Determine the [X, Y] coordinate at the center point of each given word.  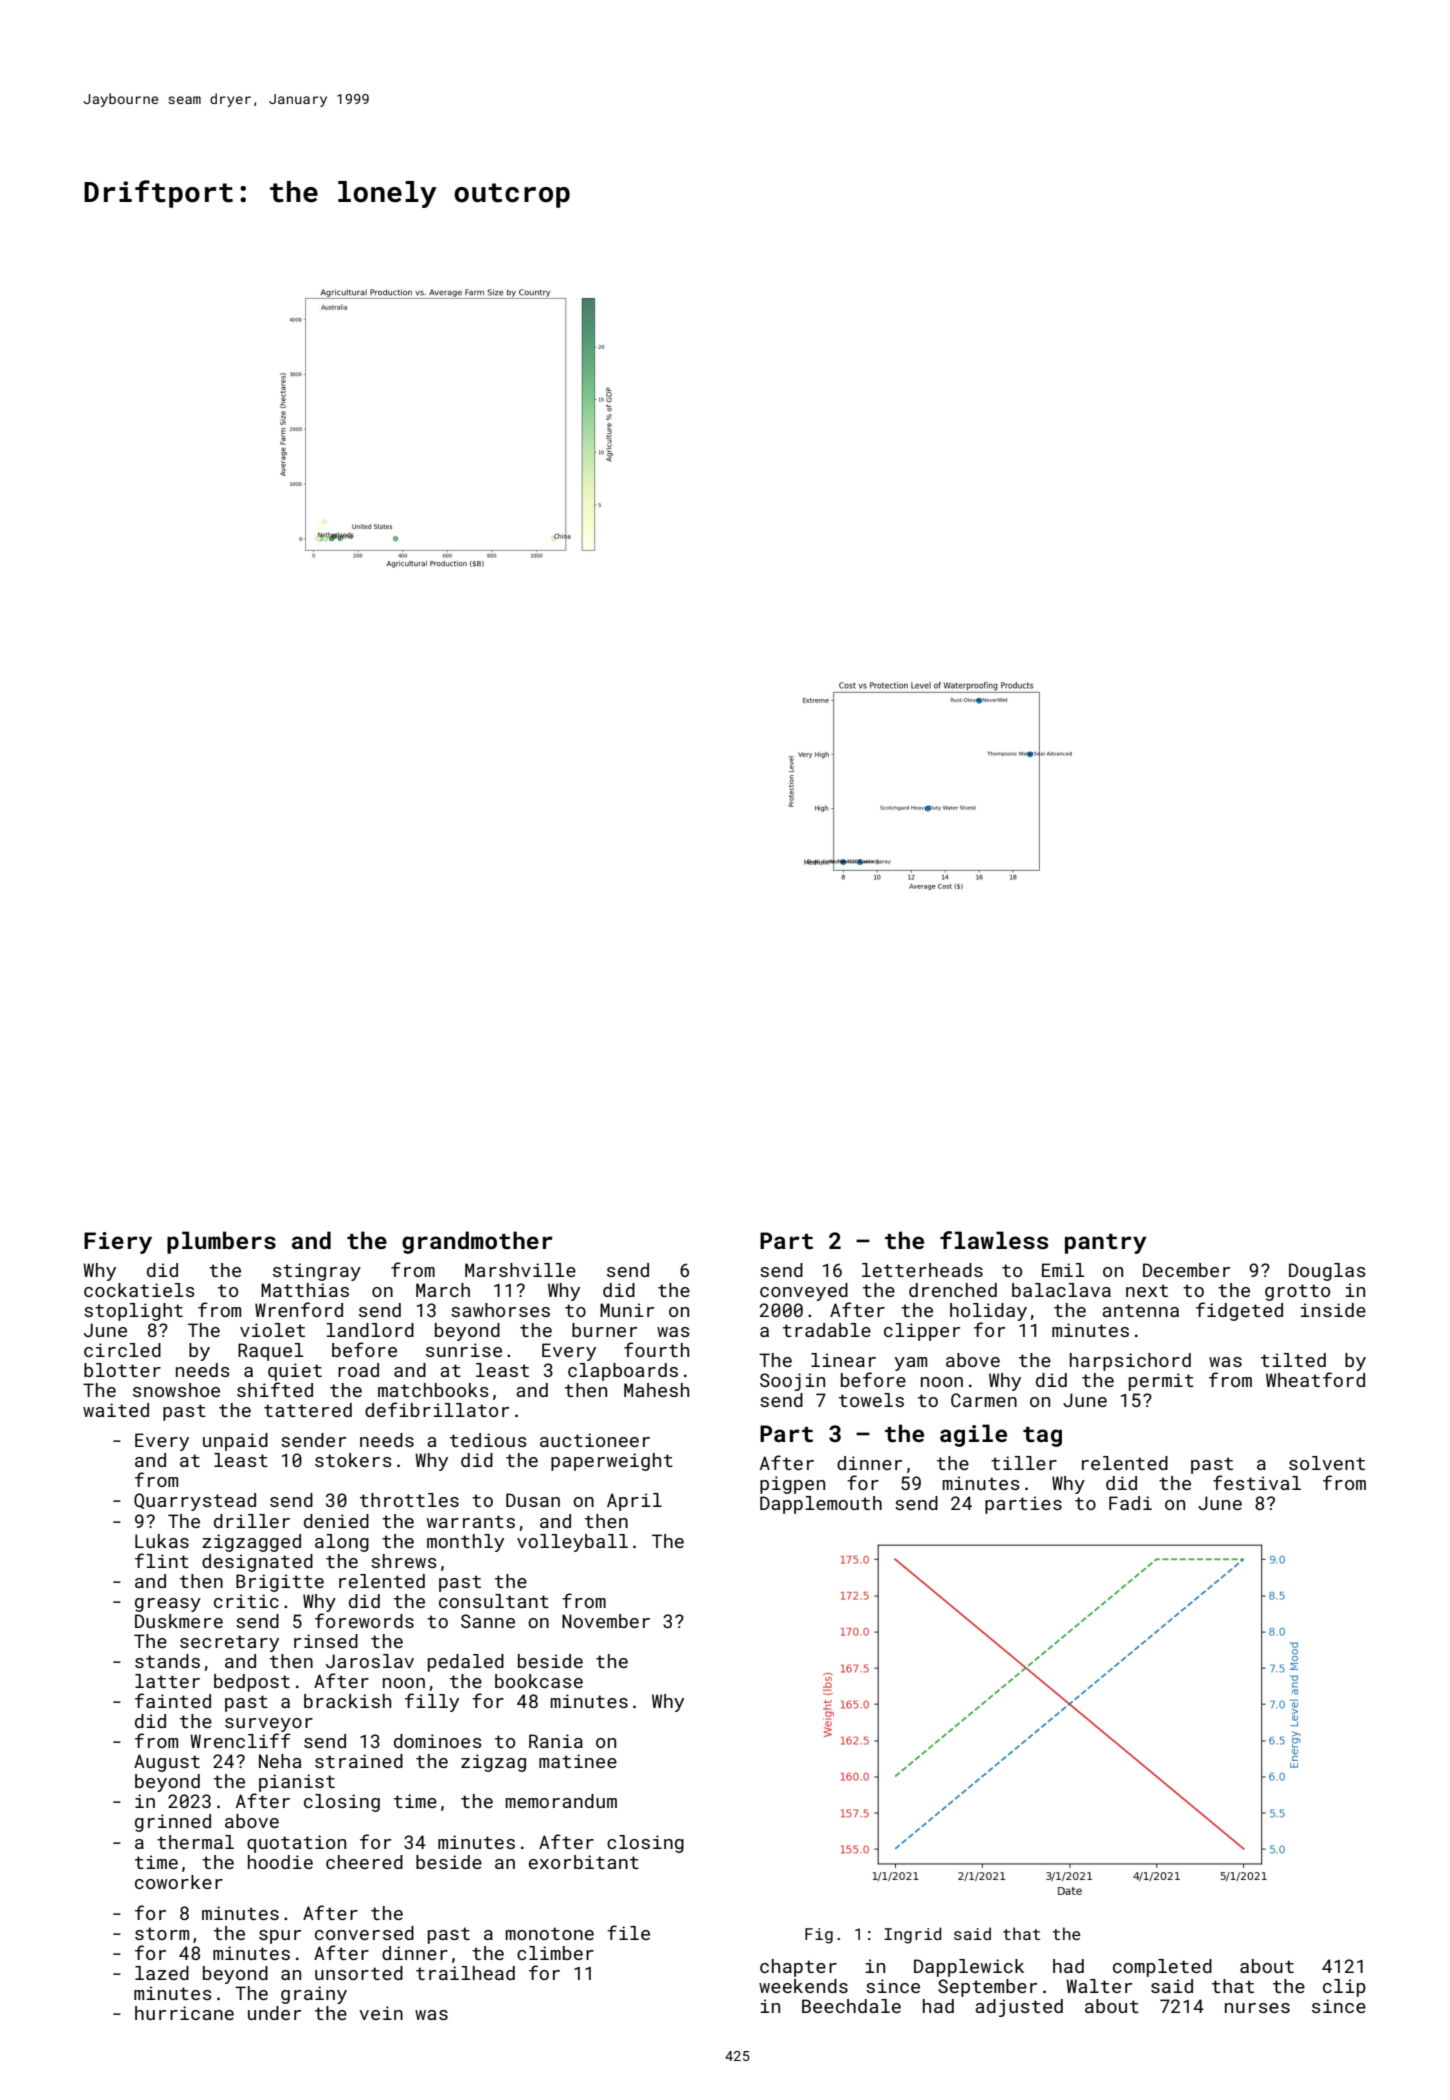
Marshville [520, 1270]
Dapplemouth [821, 1505]
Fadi [1130, 1503]
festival [1257, 1482]
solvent [1327, 1463]
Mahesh [656, 1390]
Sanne [488, 1621]
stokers [353, 1460]
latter [167, 1681]
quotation [296, 1844]
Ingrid [912, 1935]
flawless [994, 1240]
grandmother [477, 1242]
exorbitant [584, 1862]
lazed [162, 1973]
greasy [168, 1605]
